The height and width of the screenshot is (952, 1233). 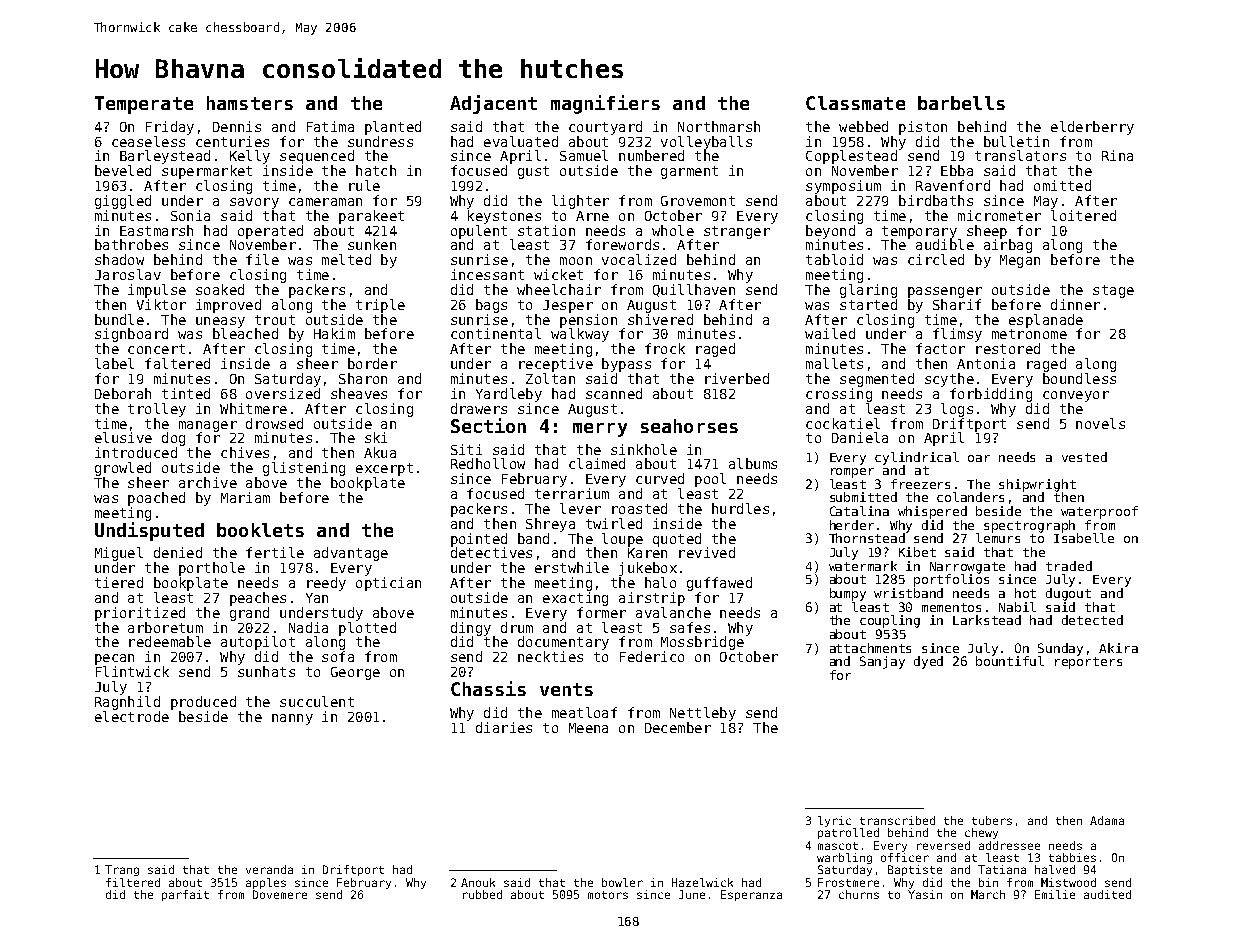 I want to click on Nettleby, so click(x=703, y=714).
